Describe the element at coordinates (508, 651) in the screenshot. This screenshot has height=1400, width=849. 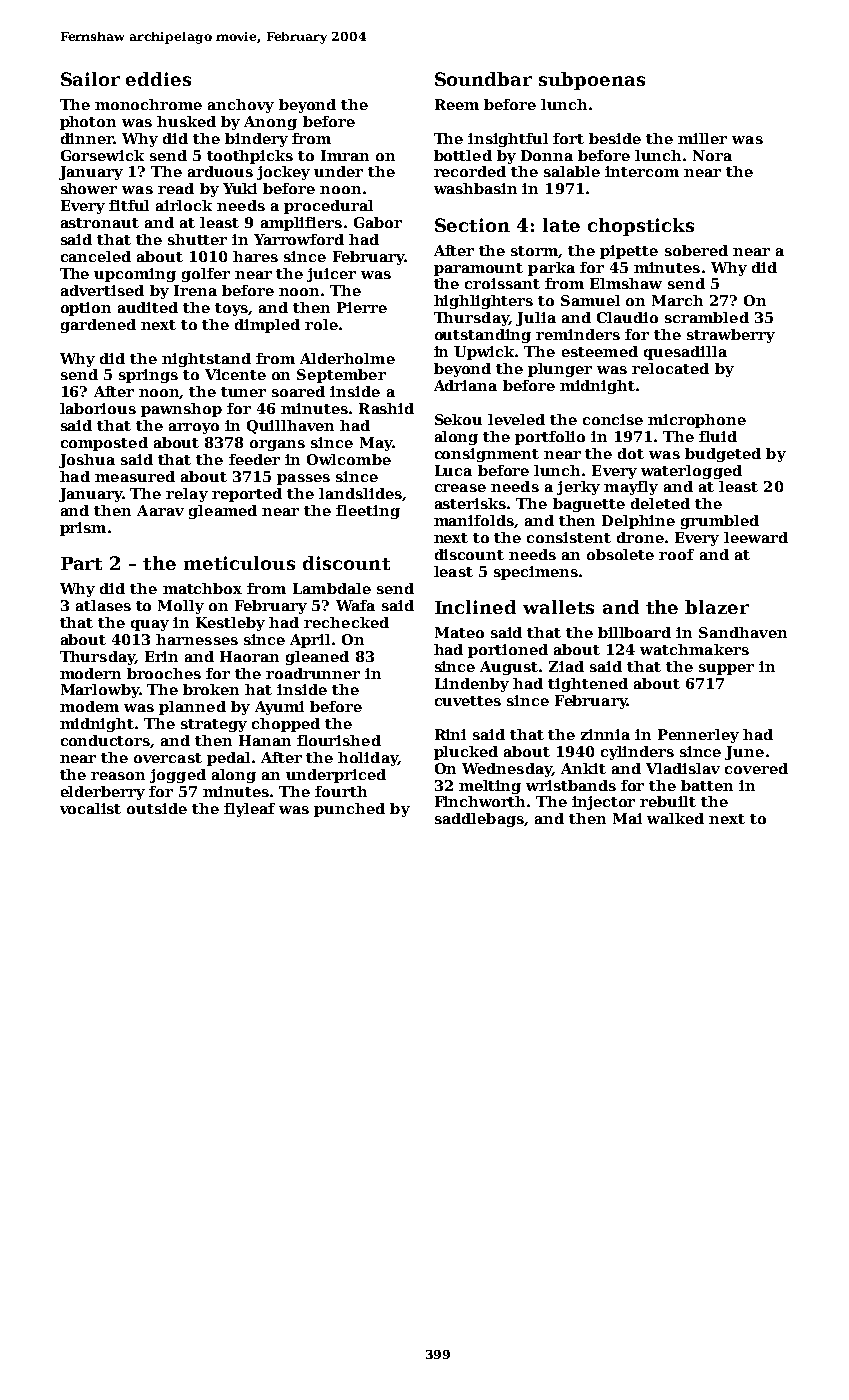
I see `portioned` at that location.
